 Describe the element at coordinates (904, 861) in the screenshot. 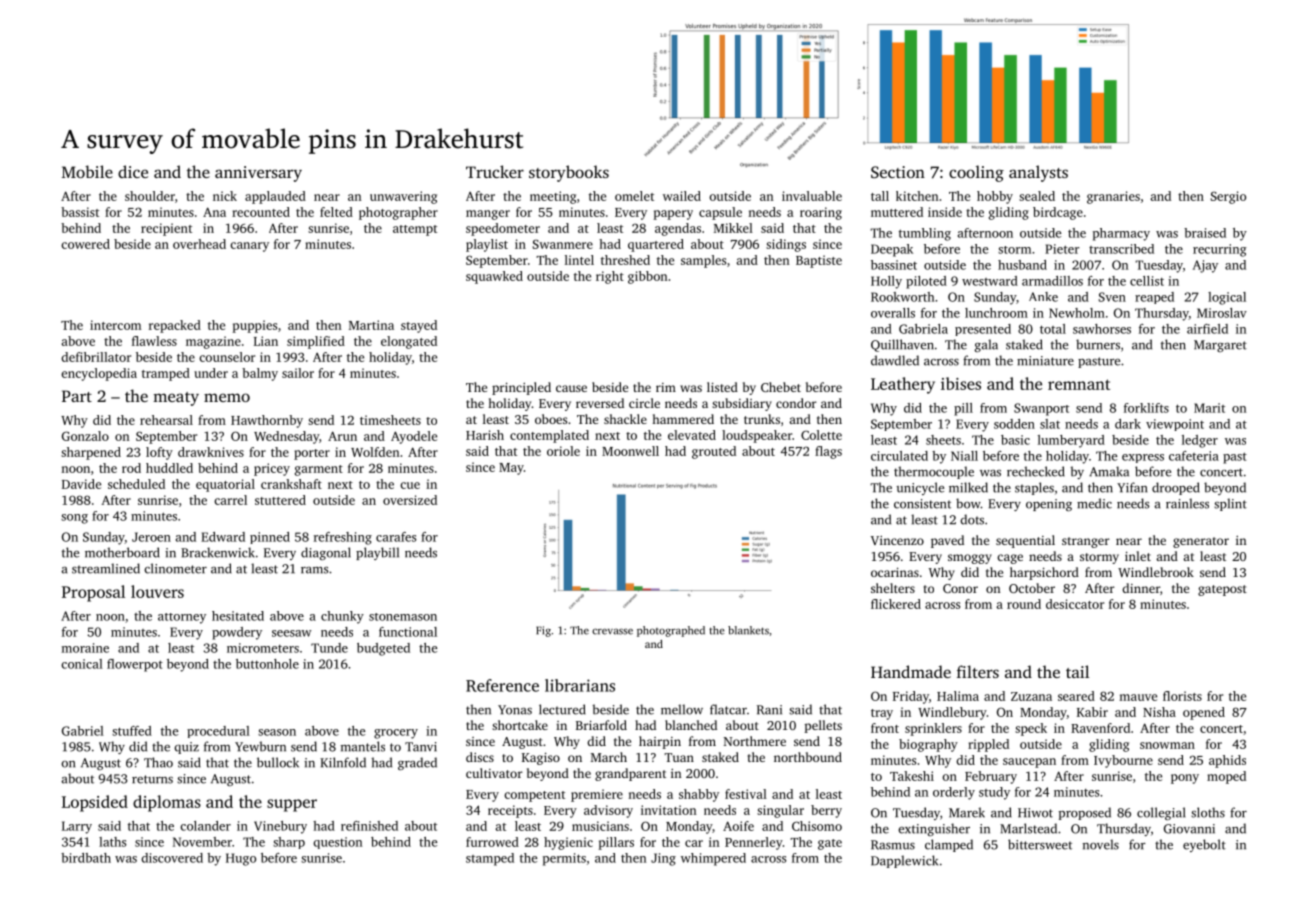

I see `Dapplewick` at that location.
